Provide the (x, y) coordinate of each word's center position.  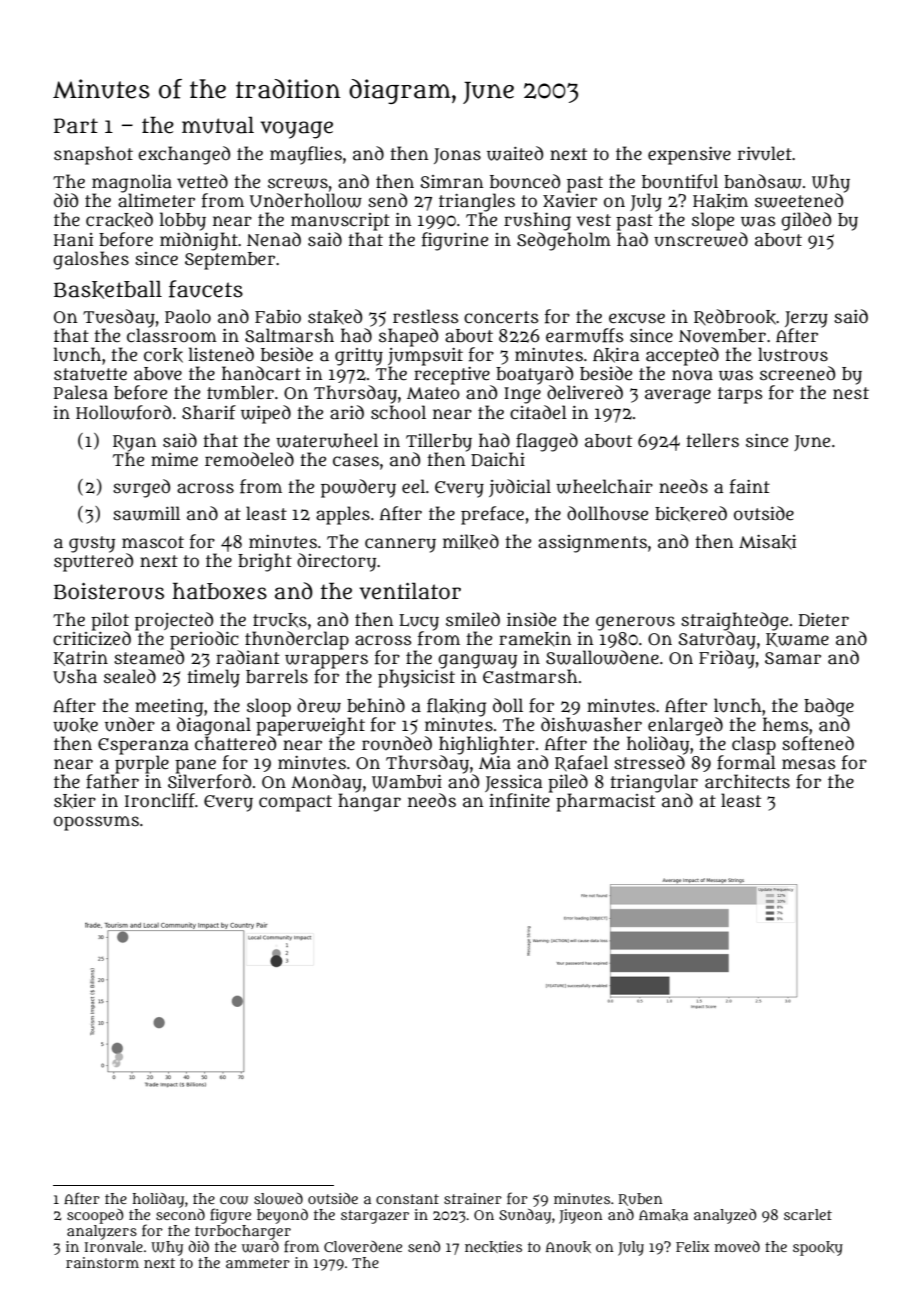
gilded (806, 221)
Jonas (457, 156)
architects (747, 781)
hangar (369, 802)
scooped (95, 1216)
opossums (96, 823)
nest (851, 393)
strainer (473, 1198)
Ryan (135, 443)
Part (76, 126)
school (398, 412)
